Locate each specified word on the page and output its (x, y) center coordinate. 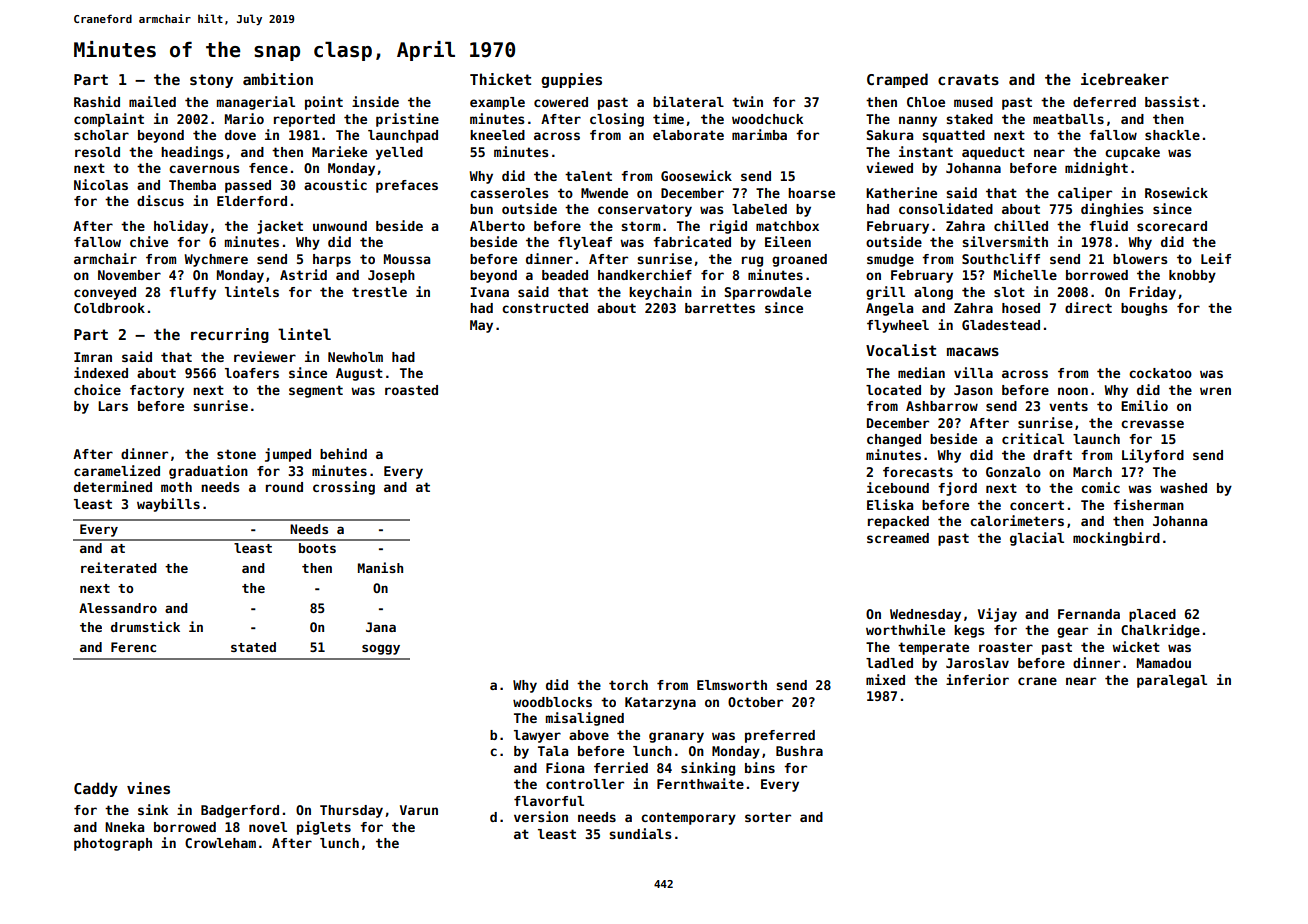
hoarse (811, 193)
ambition (278, 79)
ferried (621, 767)
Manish (380, 567)
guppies (571, 80)
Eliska (890, 504)
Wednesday (925, 615)
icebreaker (1125, 79)
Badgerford (240, 811)
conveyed (105, 293)
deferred (1104, 102)
